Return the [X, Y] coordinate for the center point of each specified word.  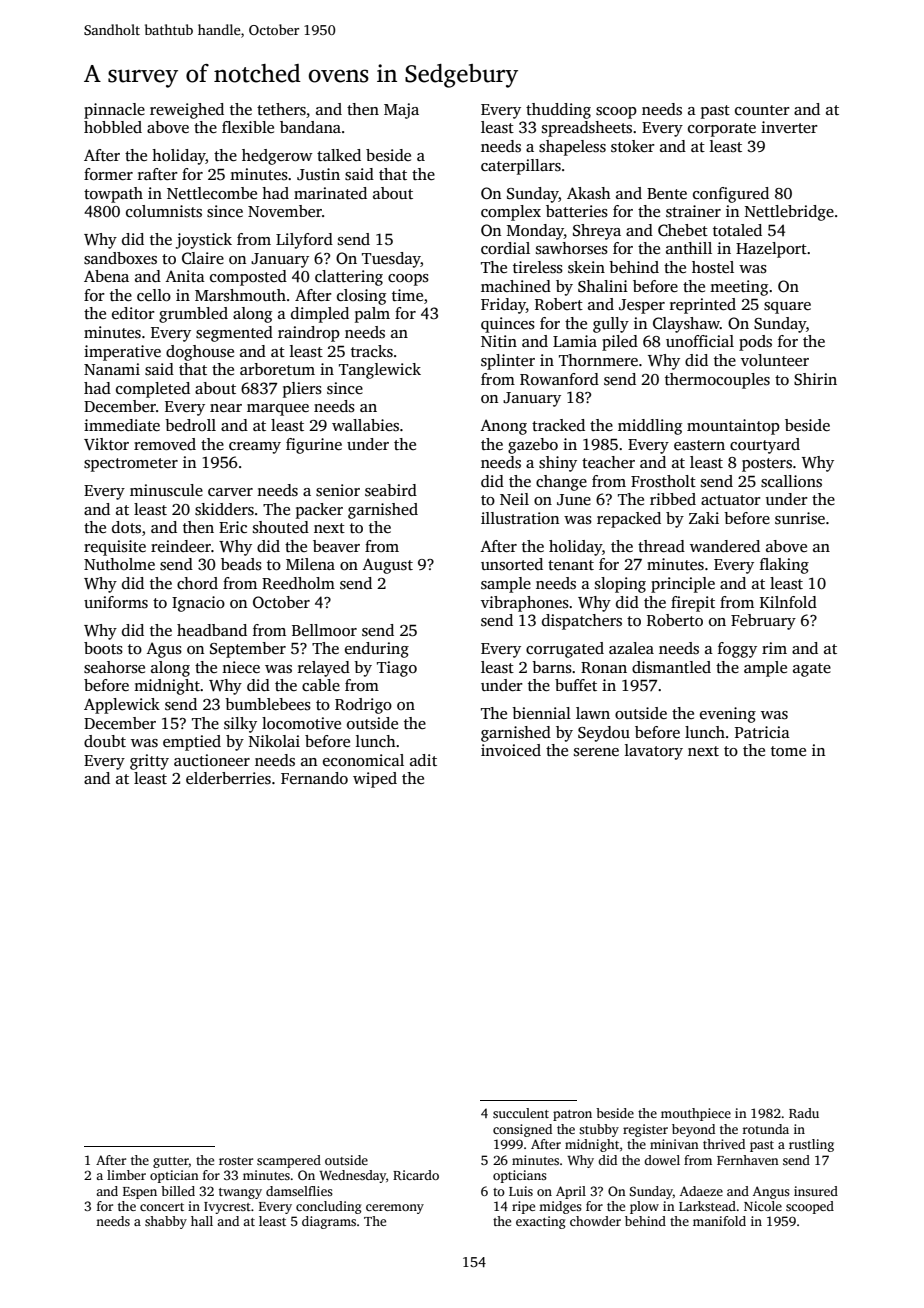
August [387, 566]
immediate [122, 425]
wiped [375, 780]
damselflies [299, 1191]
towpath [113, 195]
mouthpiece [696, 1114]
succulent [521, 1113]
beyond [693, 1130]
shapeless [572, 148]
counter [762, 110]
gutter [171, 1162]
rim [774, 648]
